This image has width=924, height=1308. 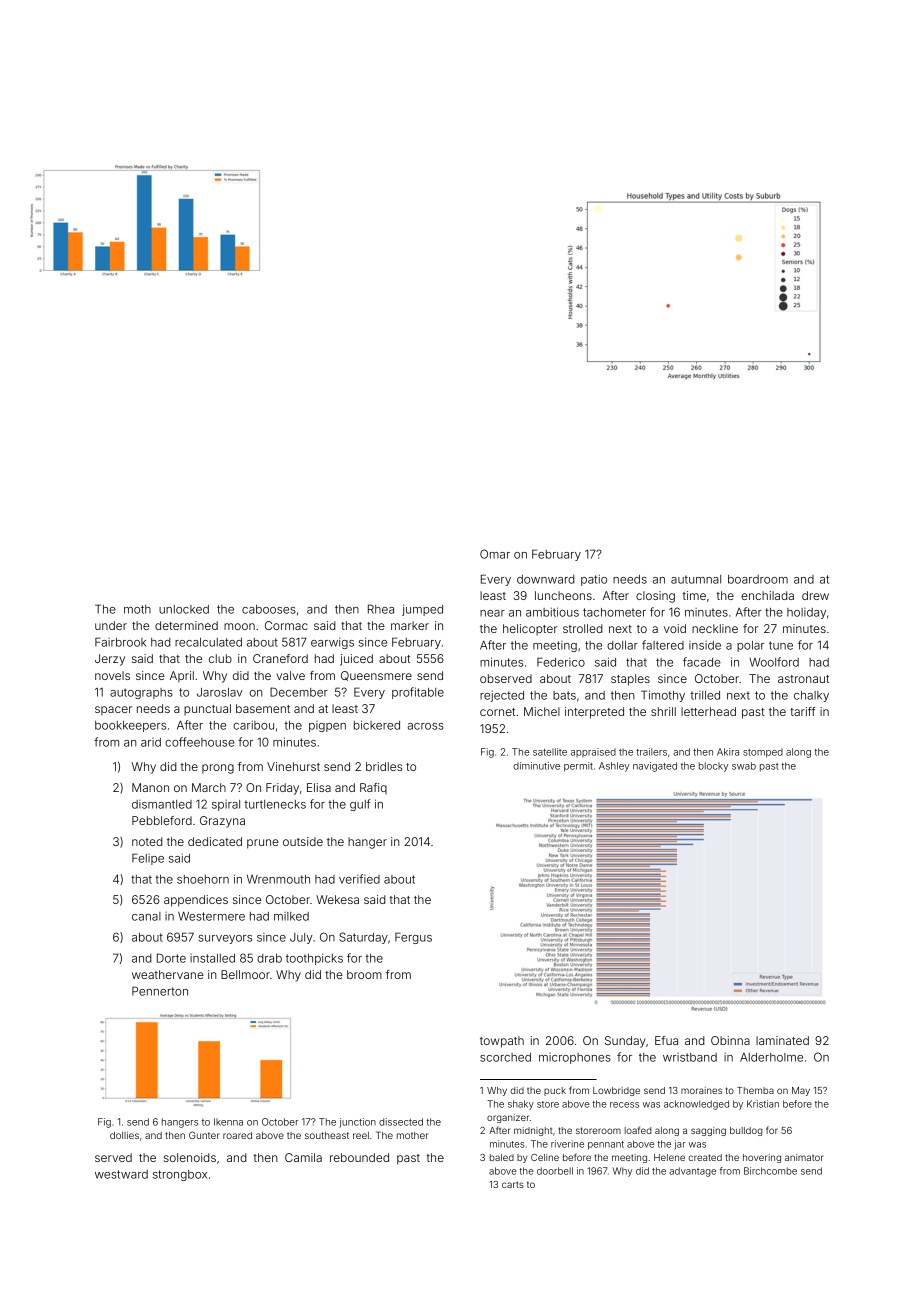 What do you see at coordinates (160, 991) in the image?
I see `Pennerton` at bounding box center [160, 991].
